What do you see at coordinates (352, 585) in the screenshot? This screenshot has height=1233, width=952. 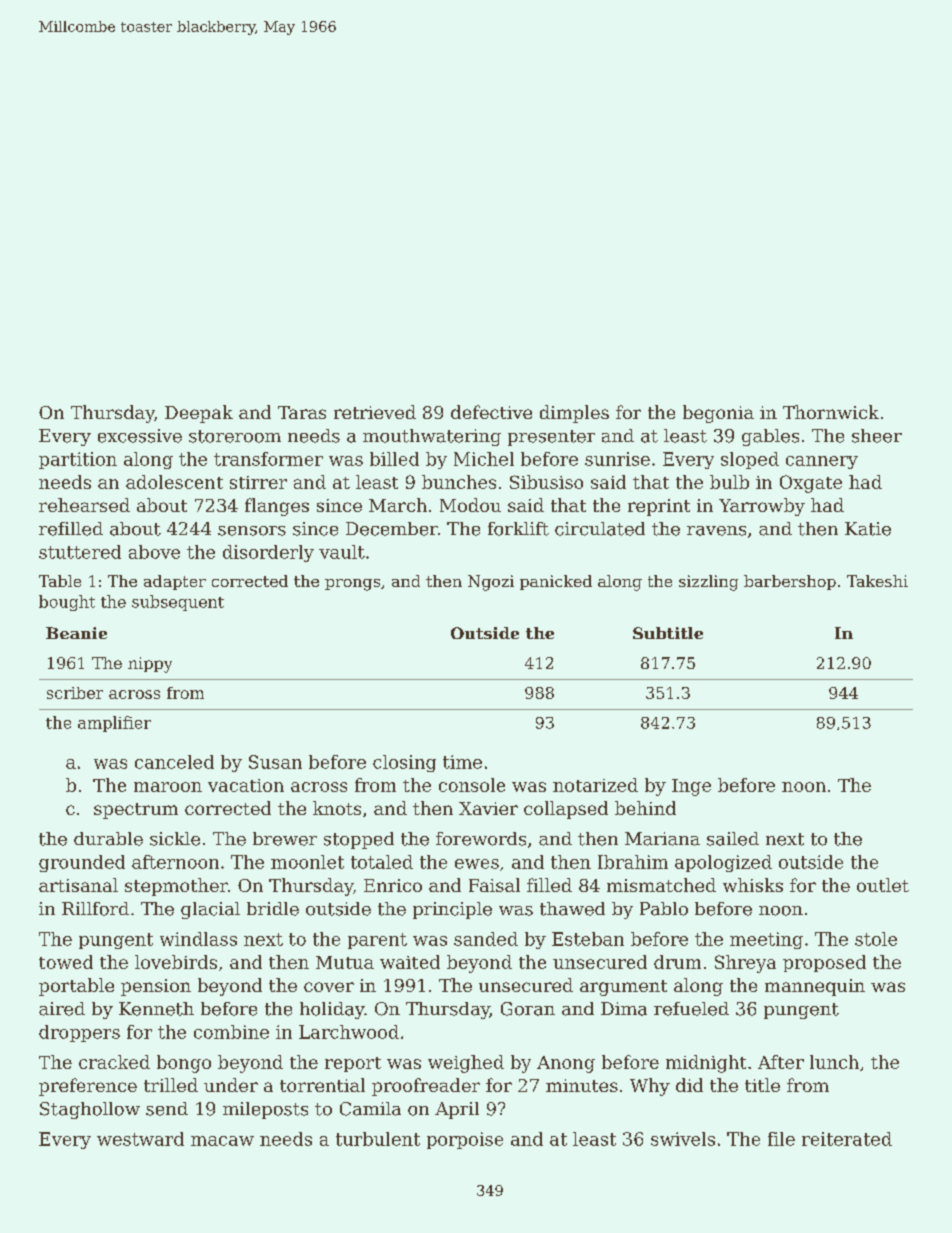 I see `prongs` at bounding box center [352, 585].
